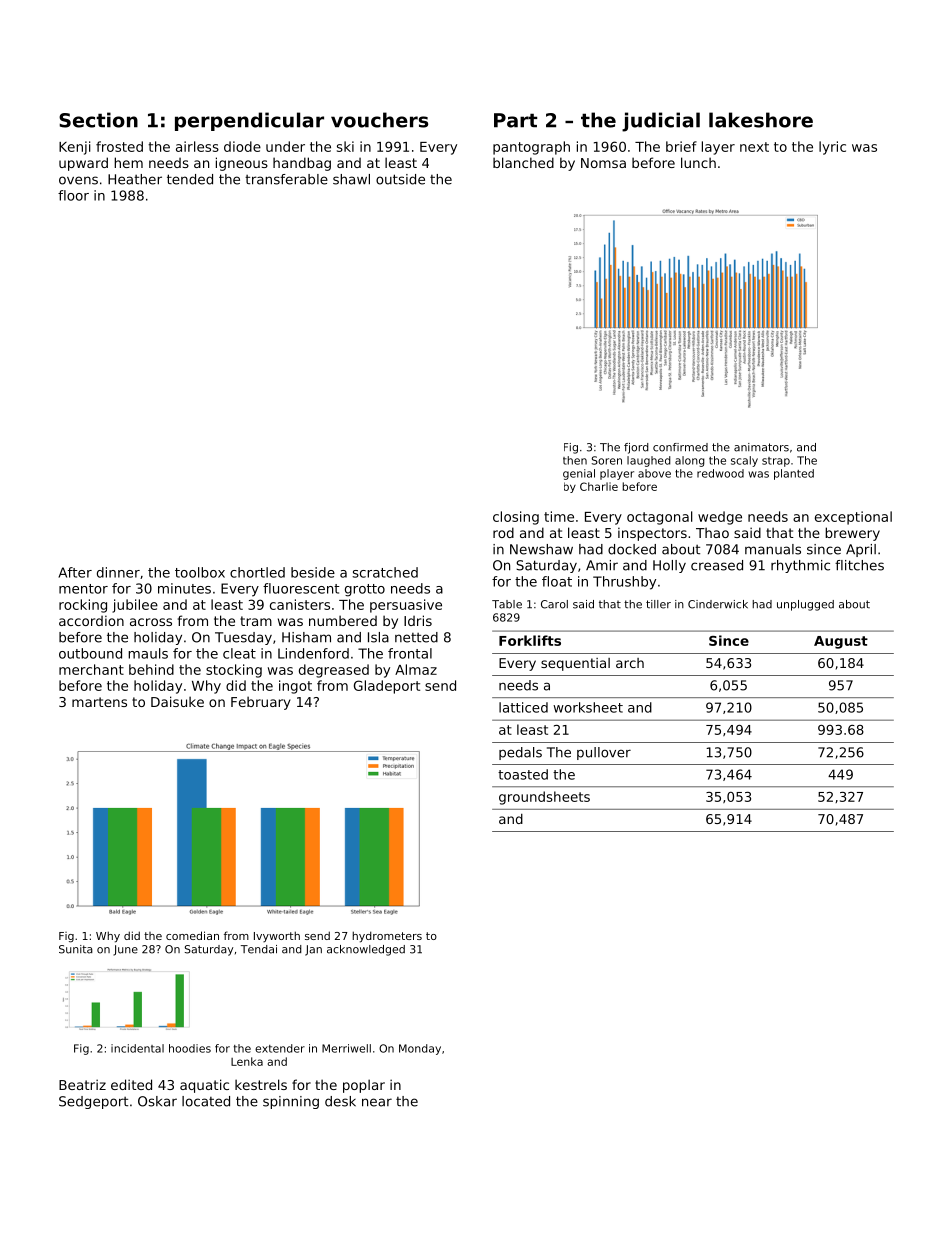 Image resolution: width=952 pixels, height=1233 pixels. Describe the element at coordinates (118, 572) in the screenshot. I see `dinner` at that location.
